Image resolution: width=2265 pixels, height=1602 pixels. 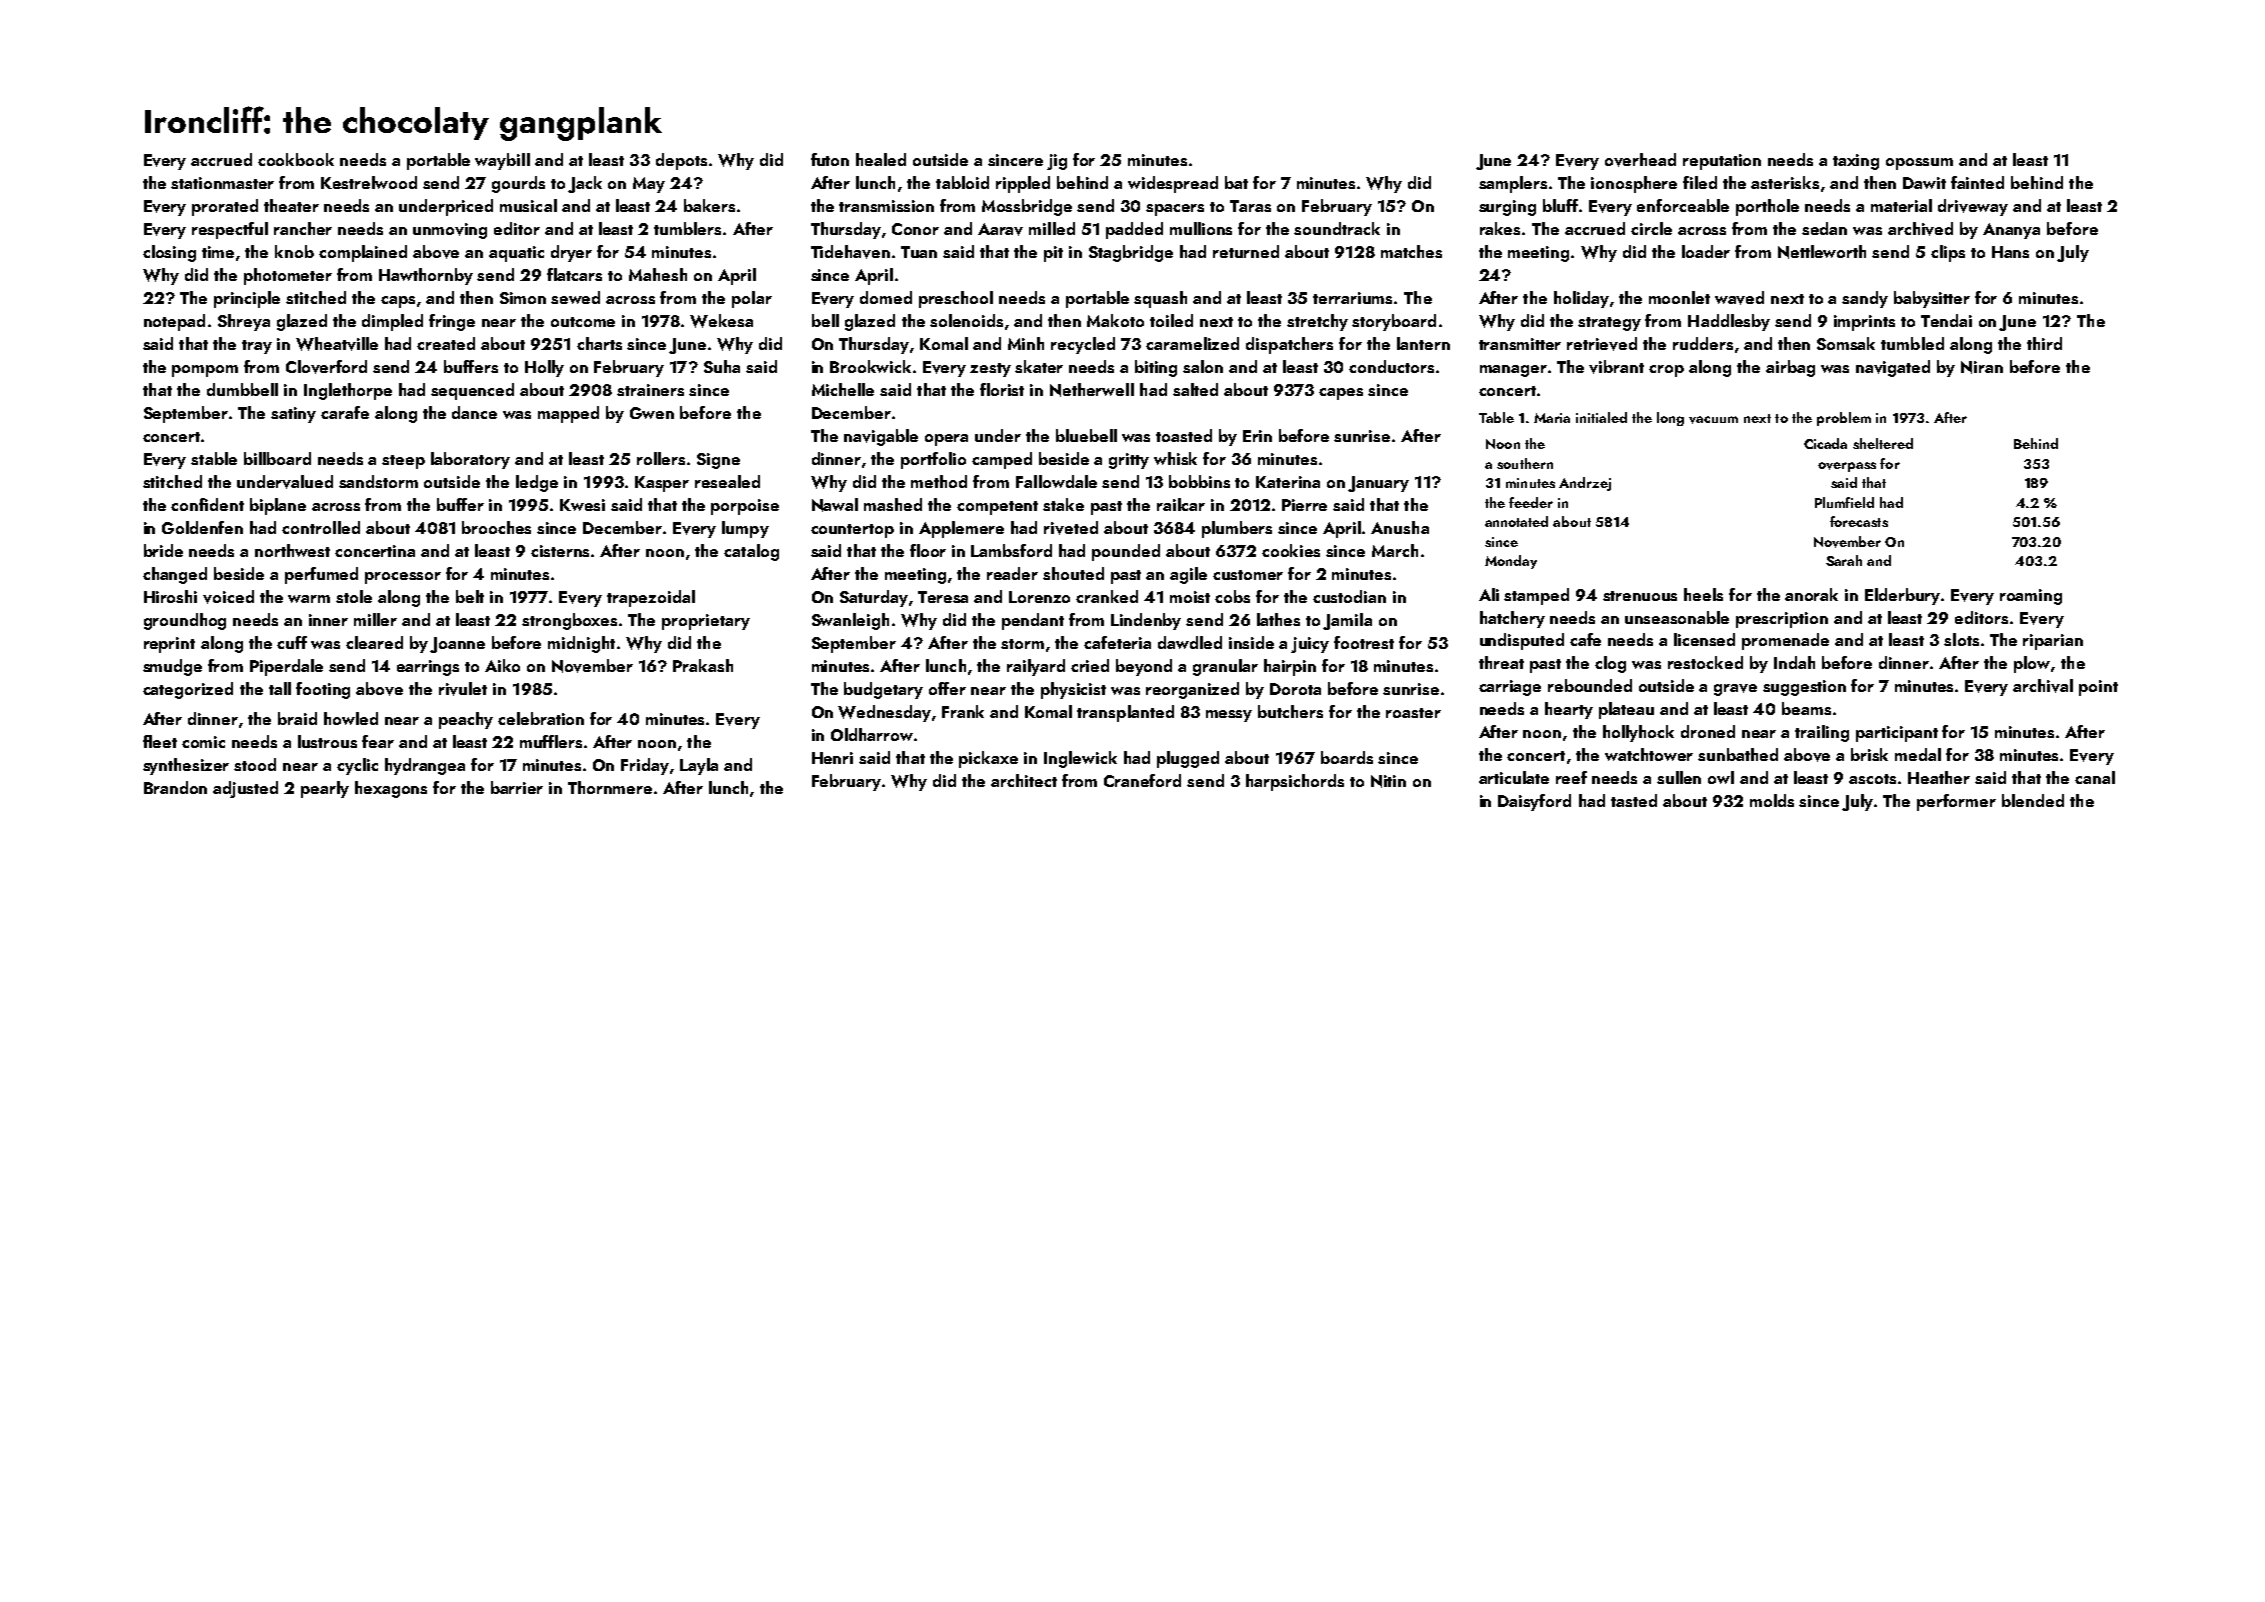 I want to click on billboard, so click(x=277, y=458).
